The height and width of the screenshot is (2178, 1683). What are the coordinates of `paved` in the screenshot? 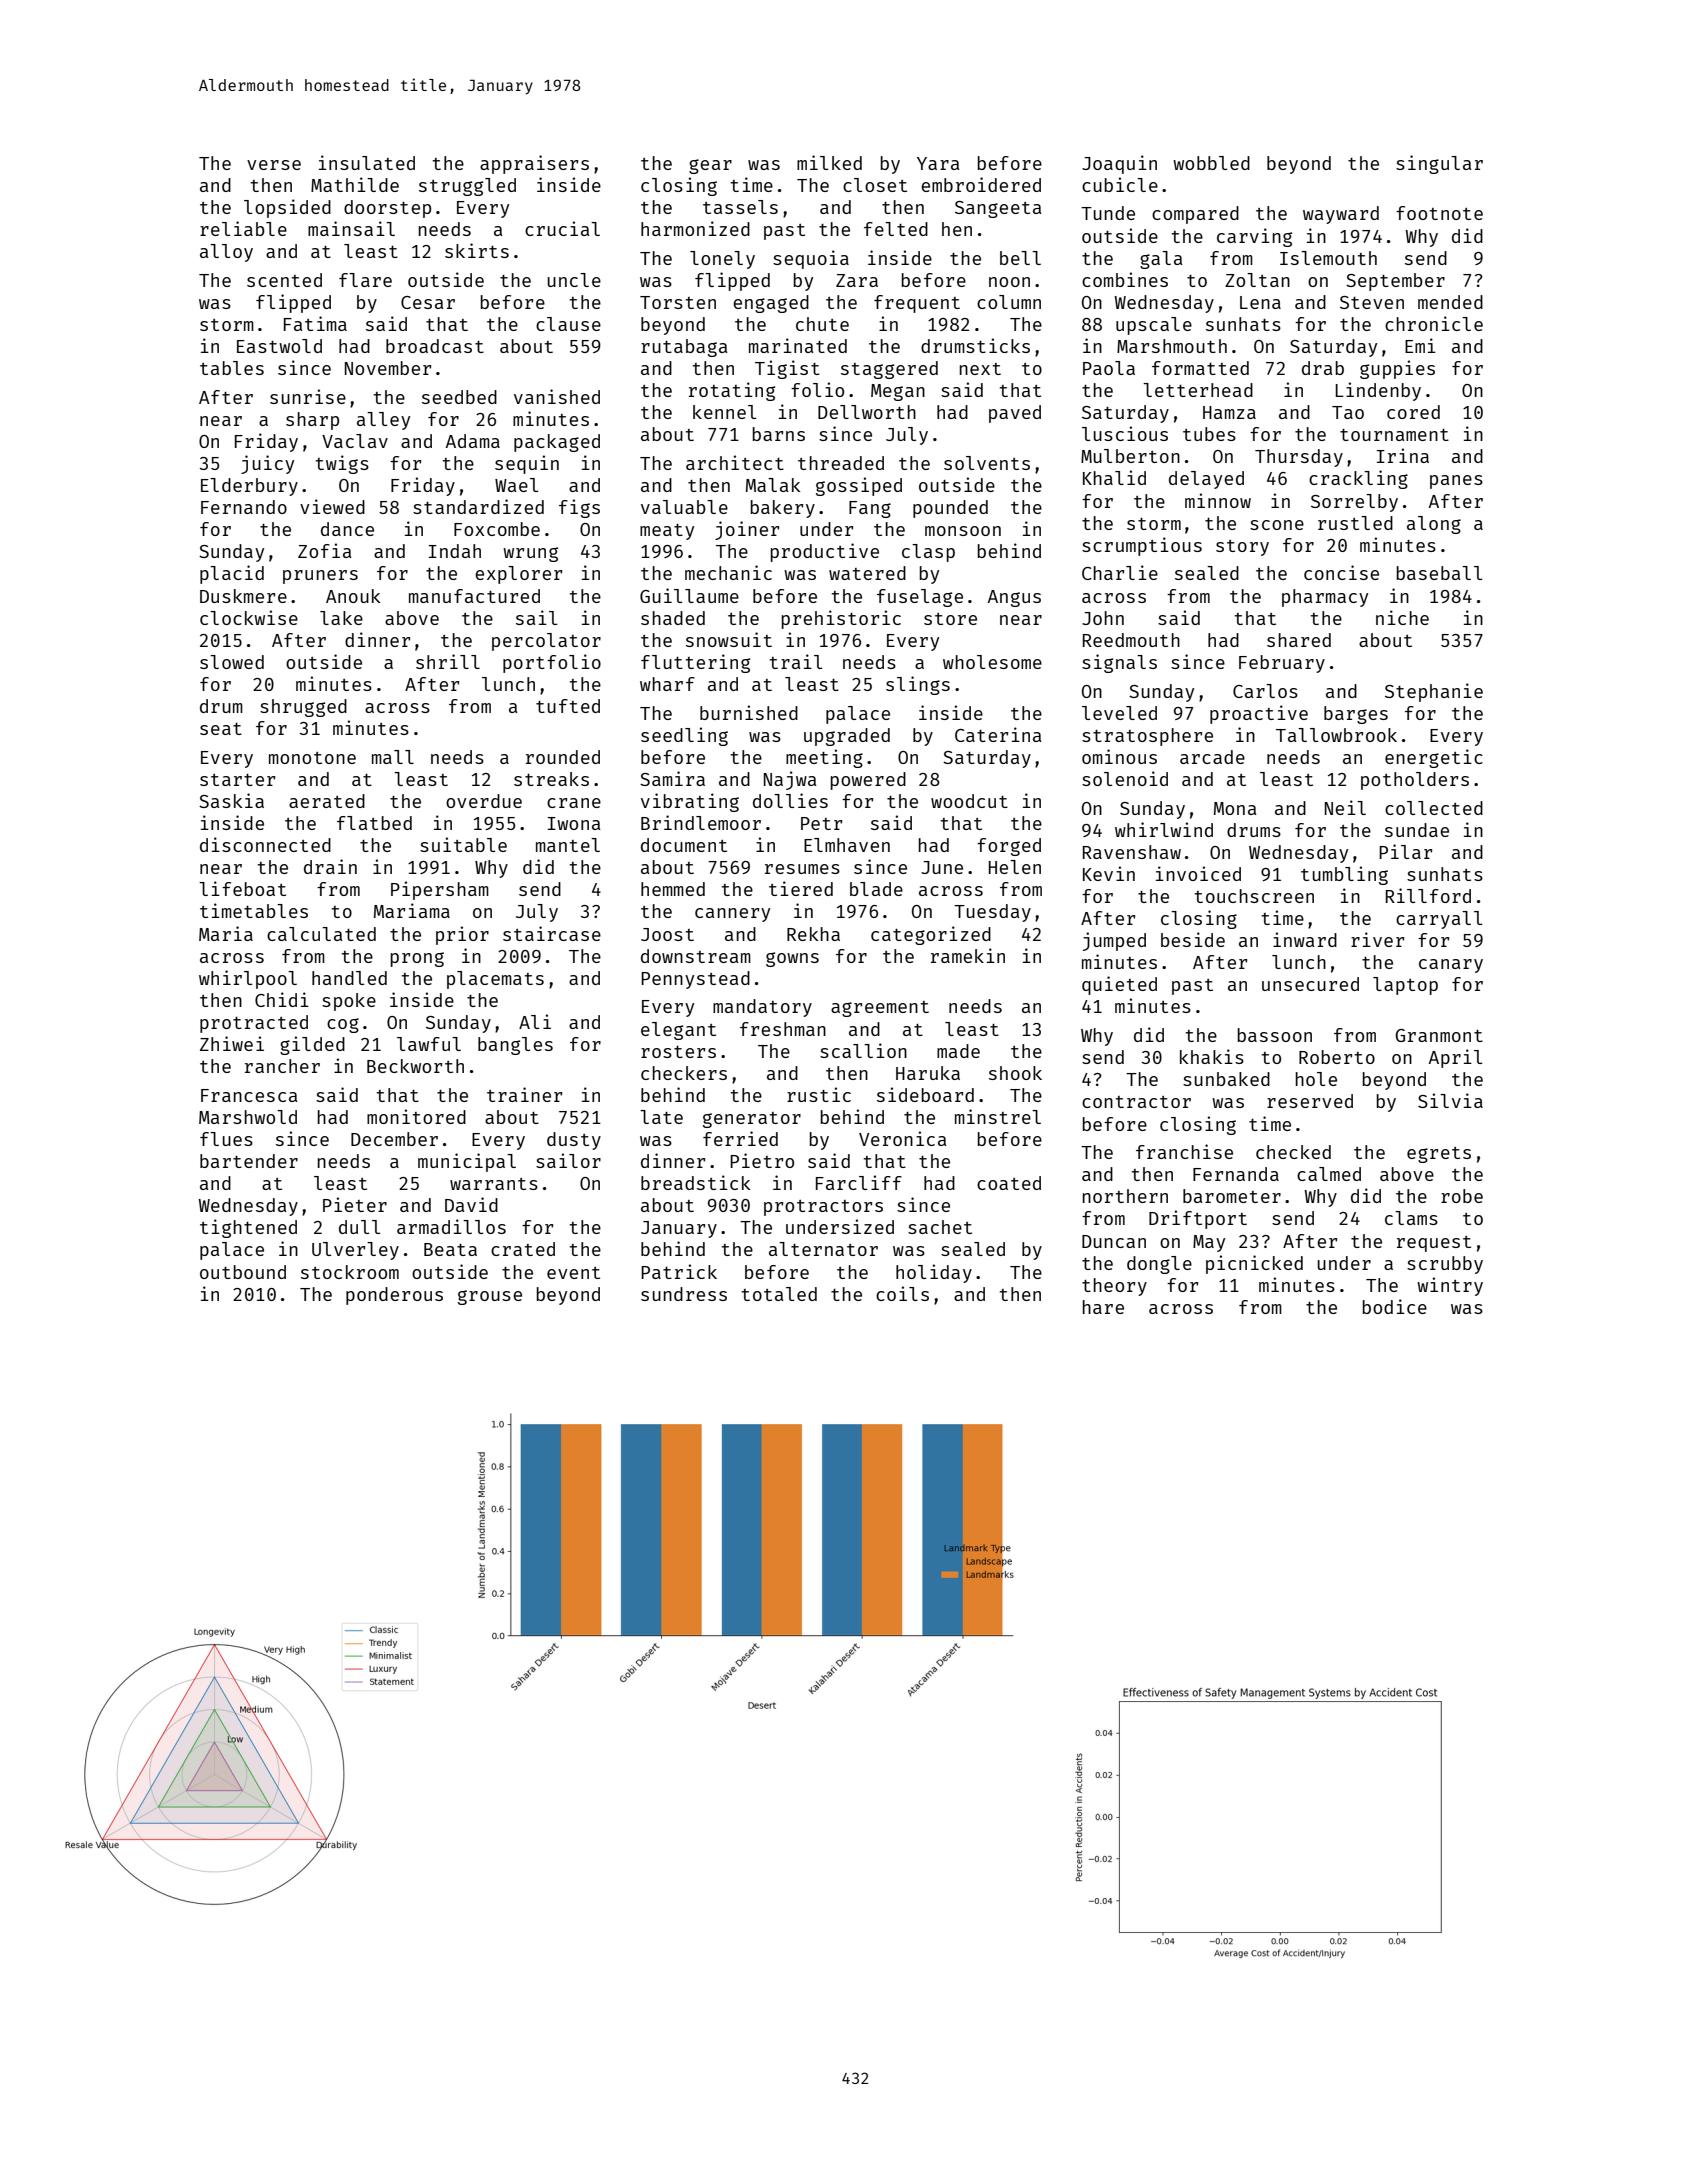 It's located at (1015, 414).
